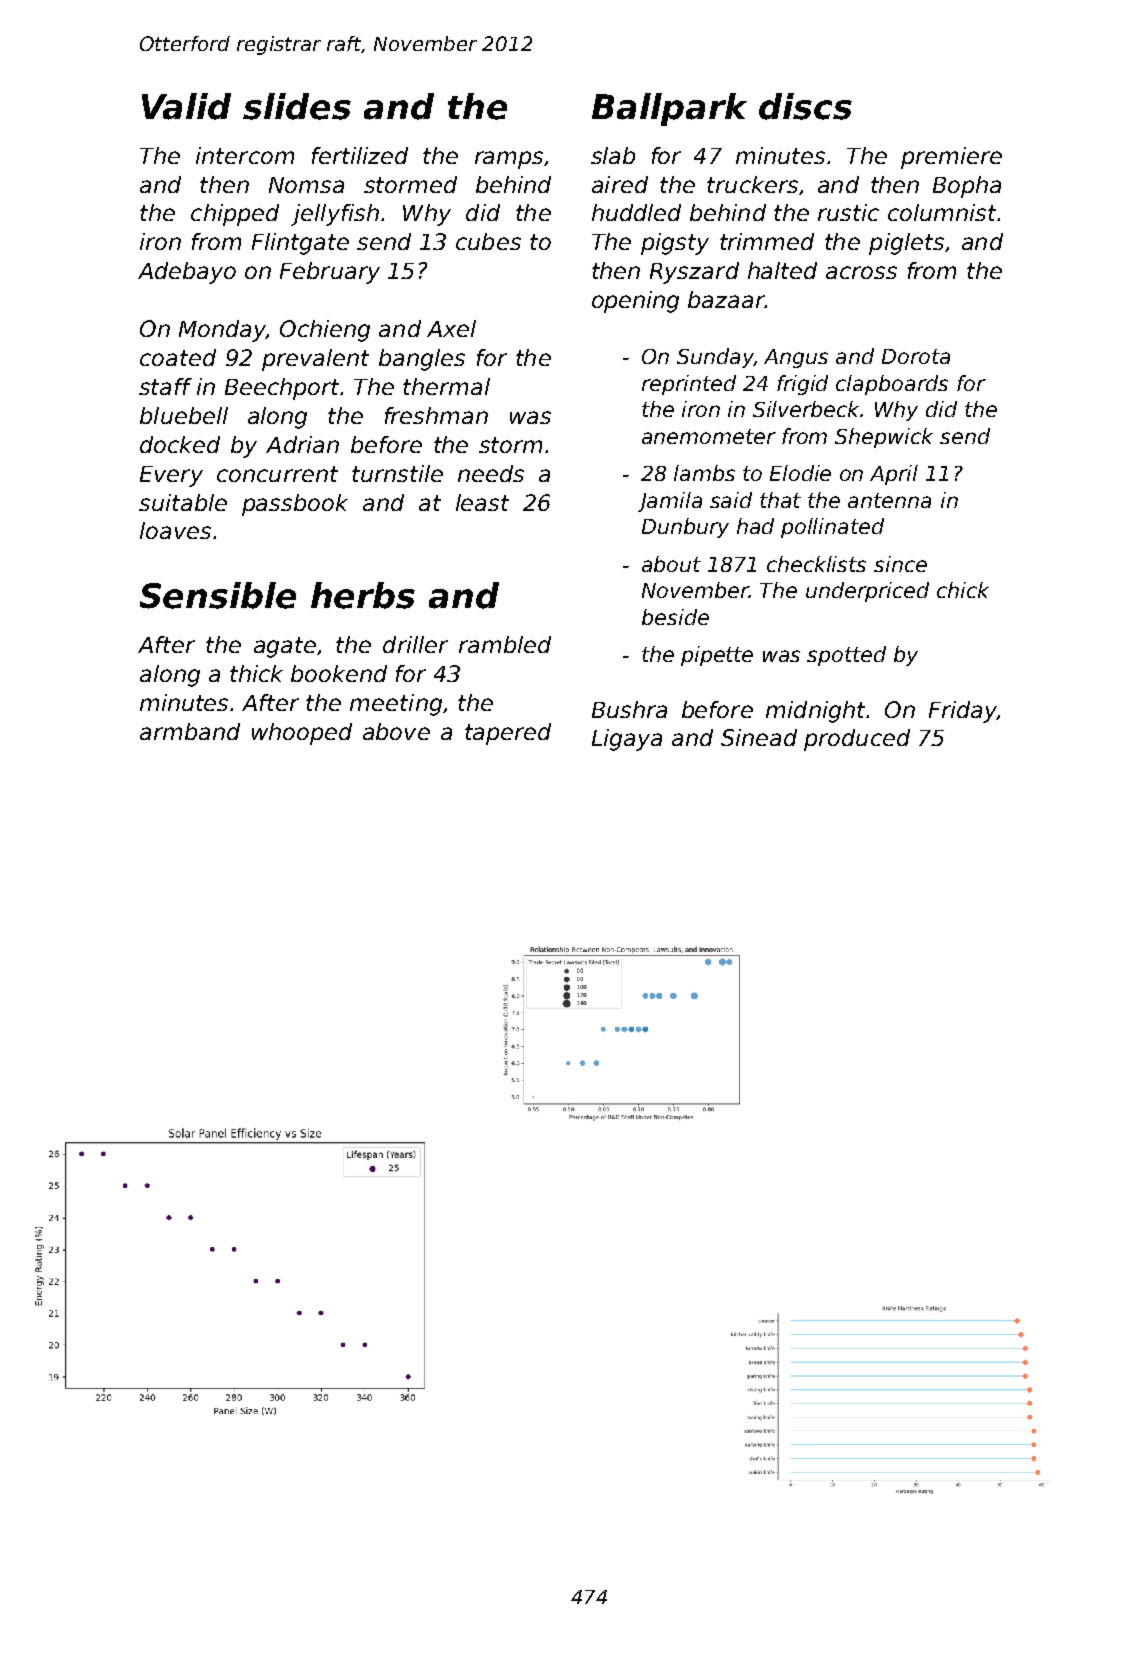 This screenshot has height=1653, width=1142. Describe the element at coordinates (884, 438) in the screenshot. I see `Shepwick` at that location.
